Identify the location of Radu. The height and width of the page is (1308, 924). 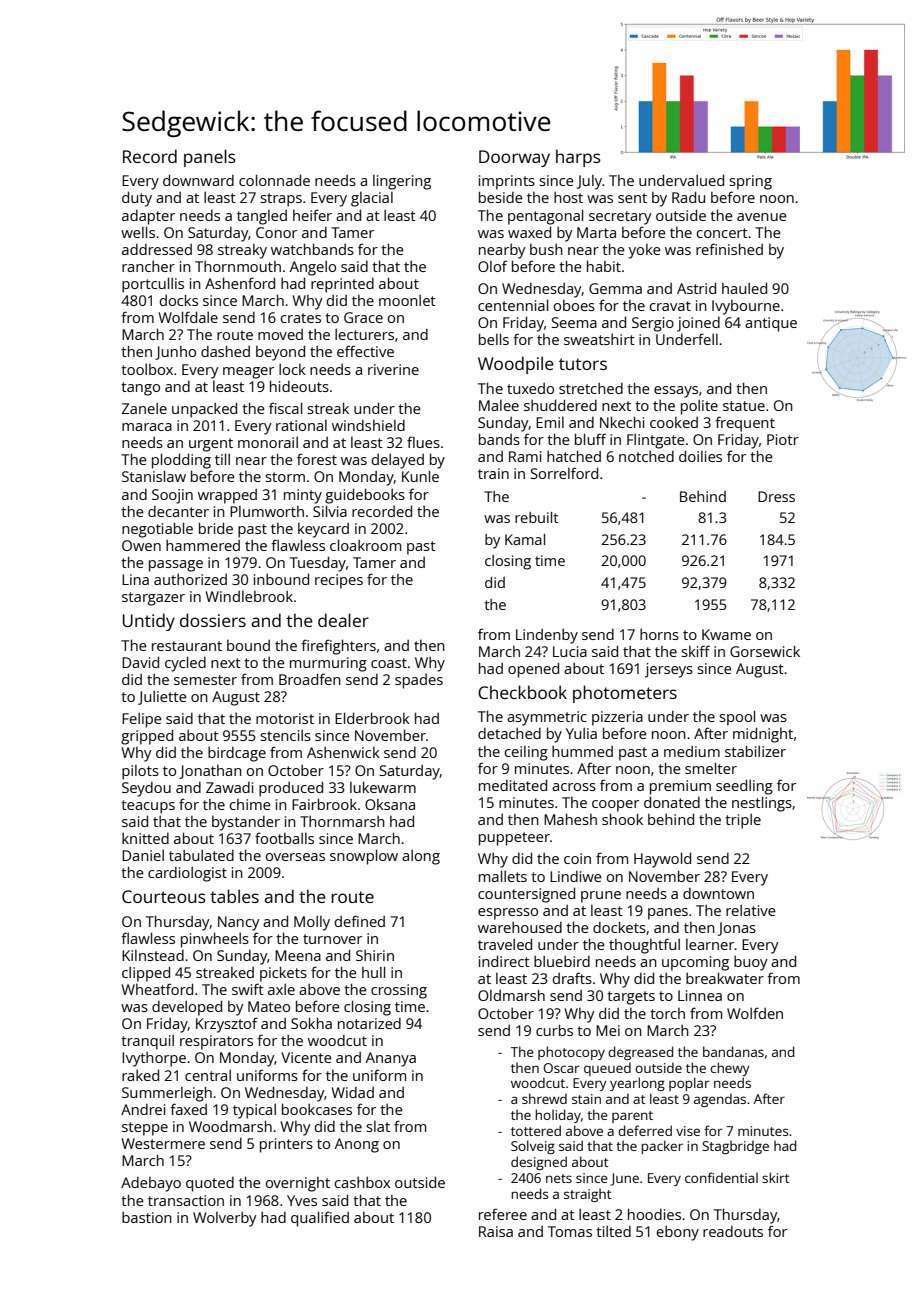
(688, 197).
